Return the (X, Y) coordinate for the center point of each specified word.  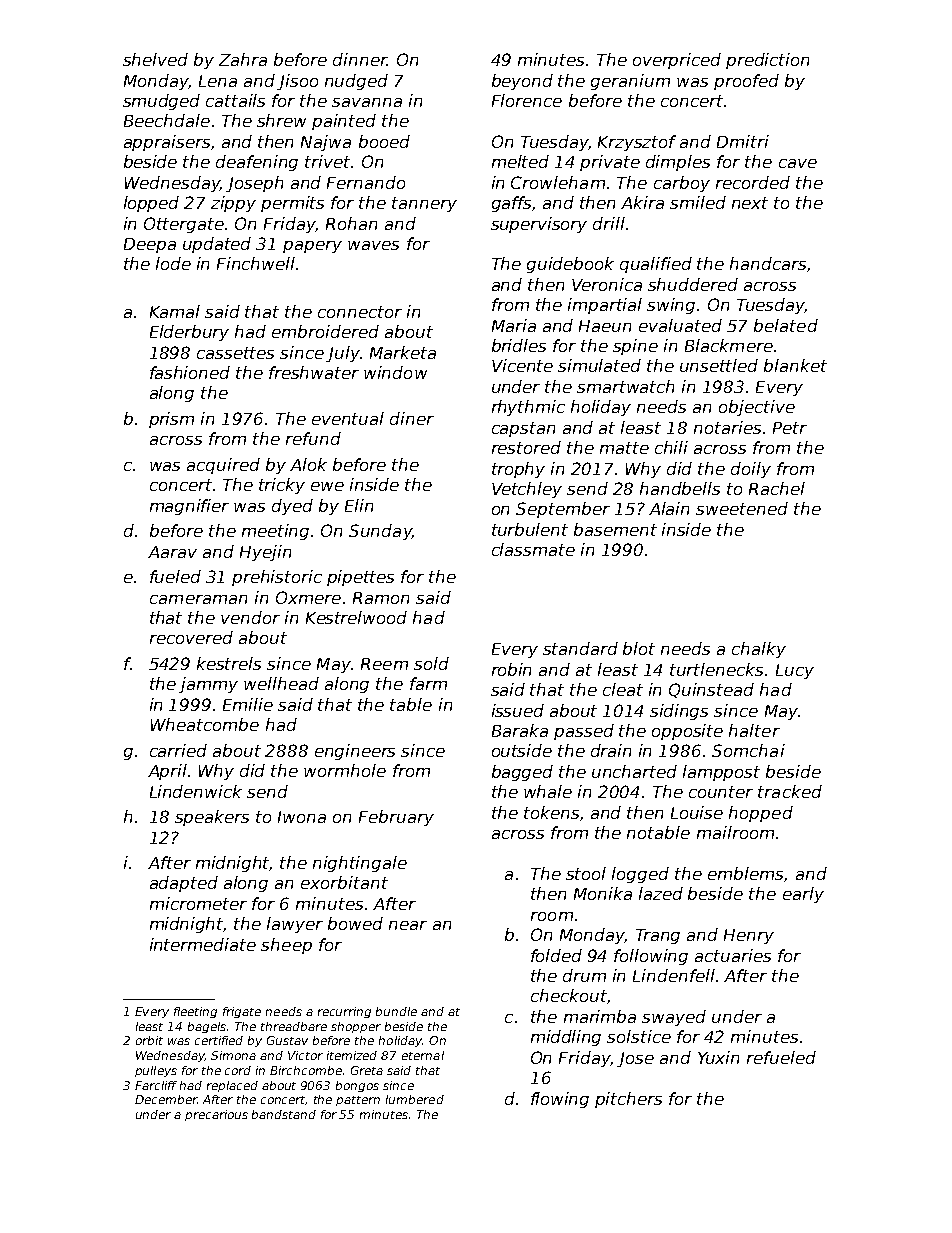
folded (556, 955)
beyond (522, 82)
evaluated (680, 325)
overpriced (677, 61)
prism (171, 420)
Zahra (243, 59)
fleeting (195, 1012)
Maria (514, 325)
